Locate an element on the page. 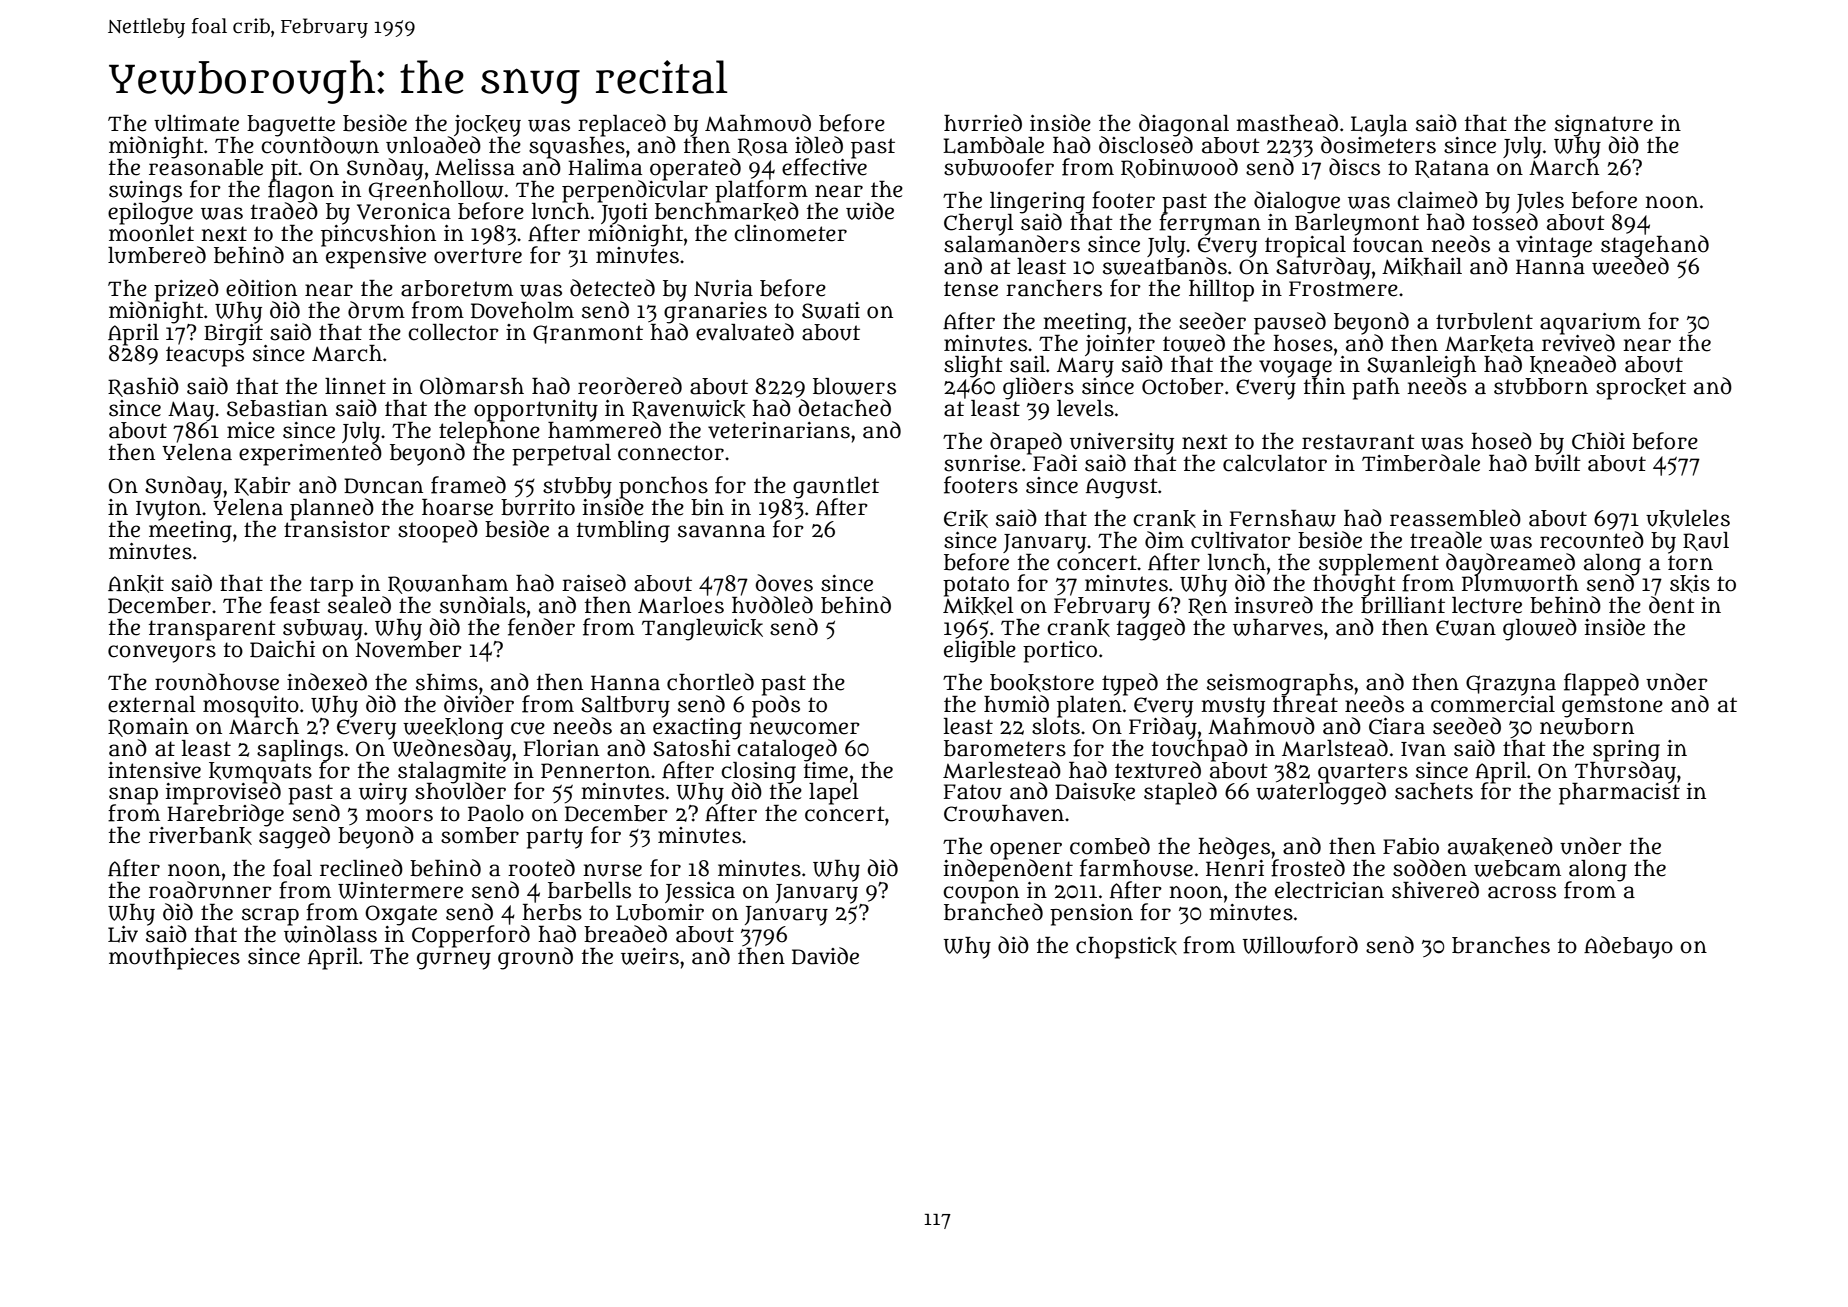  Rowanham is located at coordinates (448, 584).
